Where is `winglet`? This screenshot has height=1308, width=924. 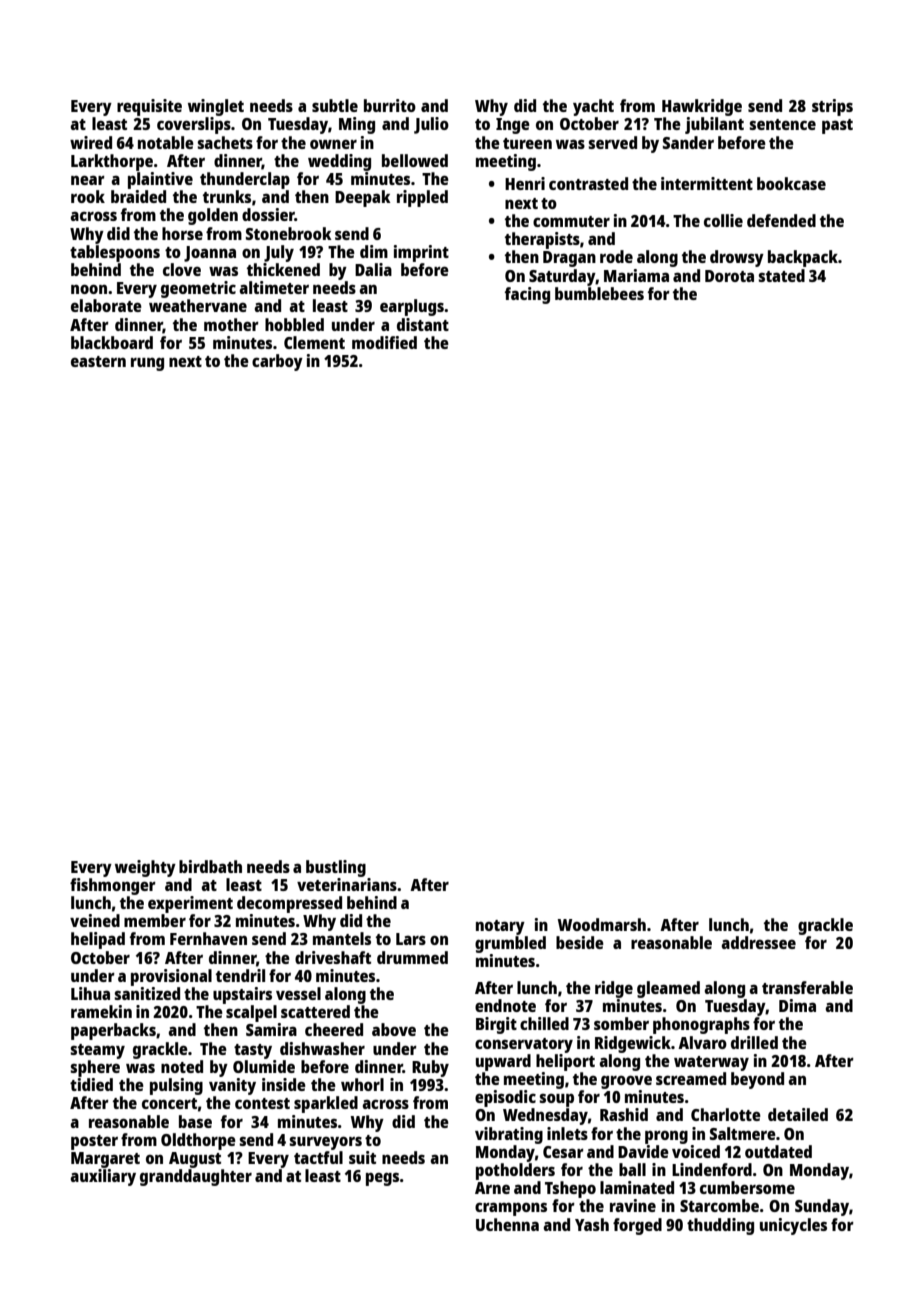 winglet is located at coordinates (216, 107).
